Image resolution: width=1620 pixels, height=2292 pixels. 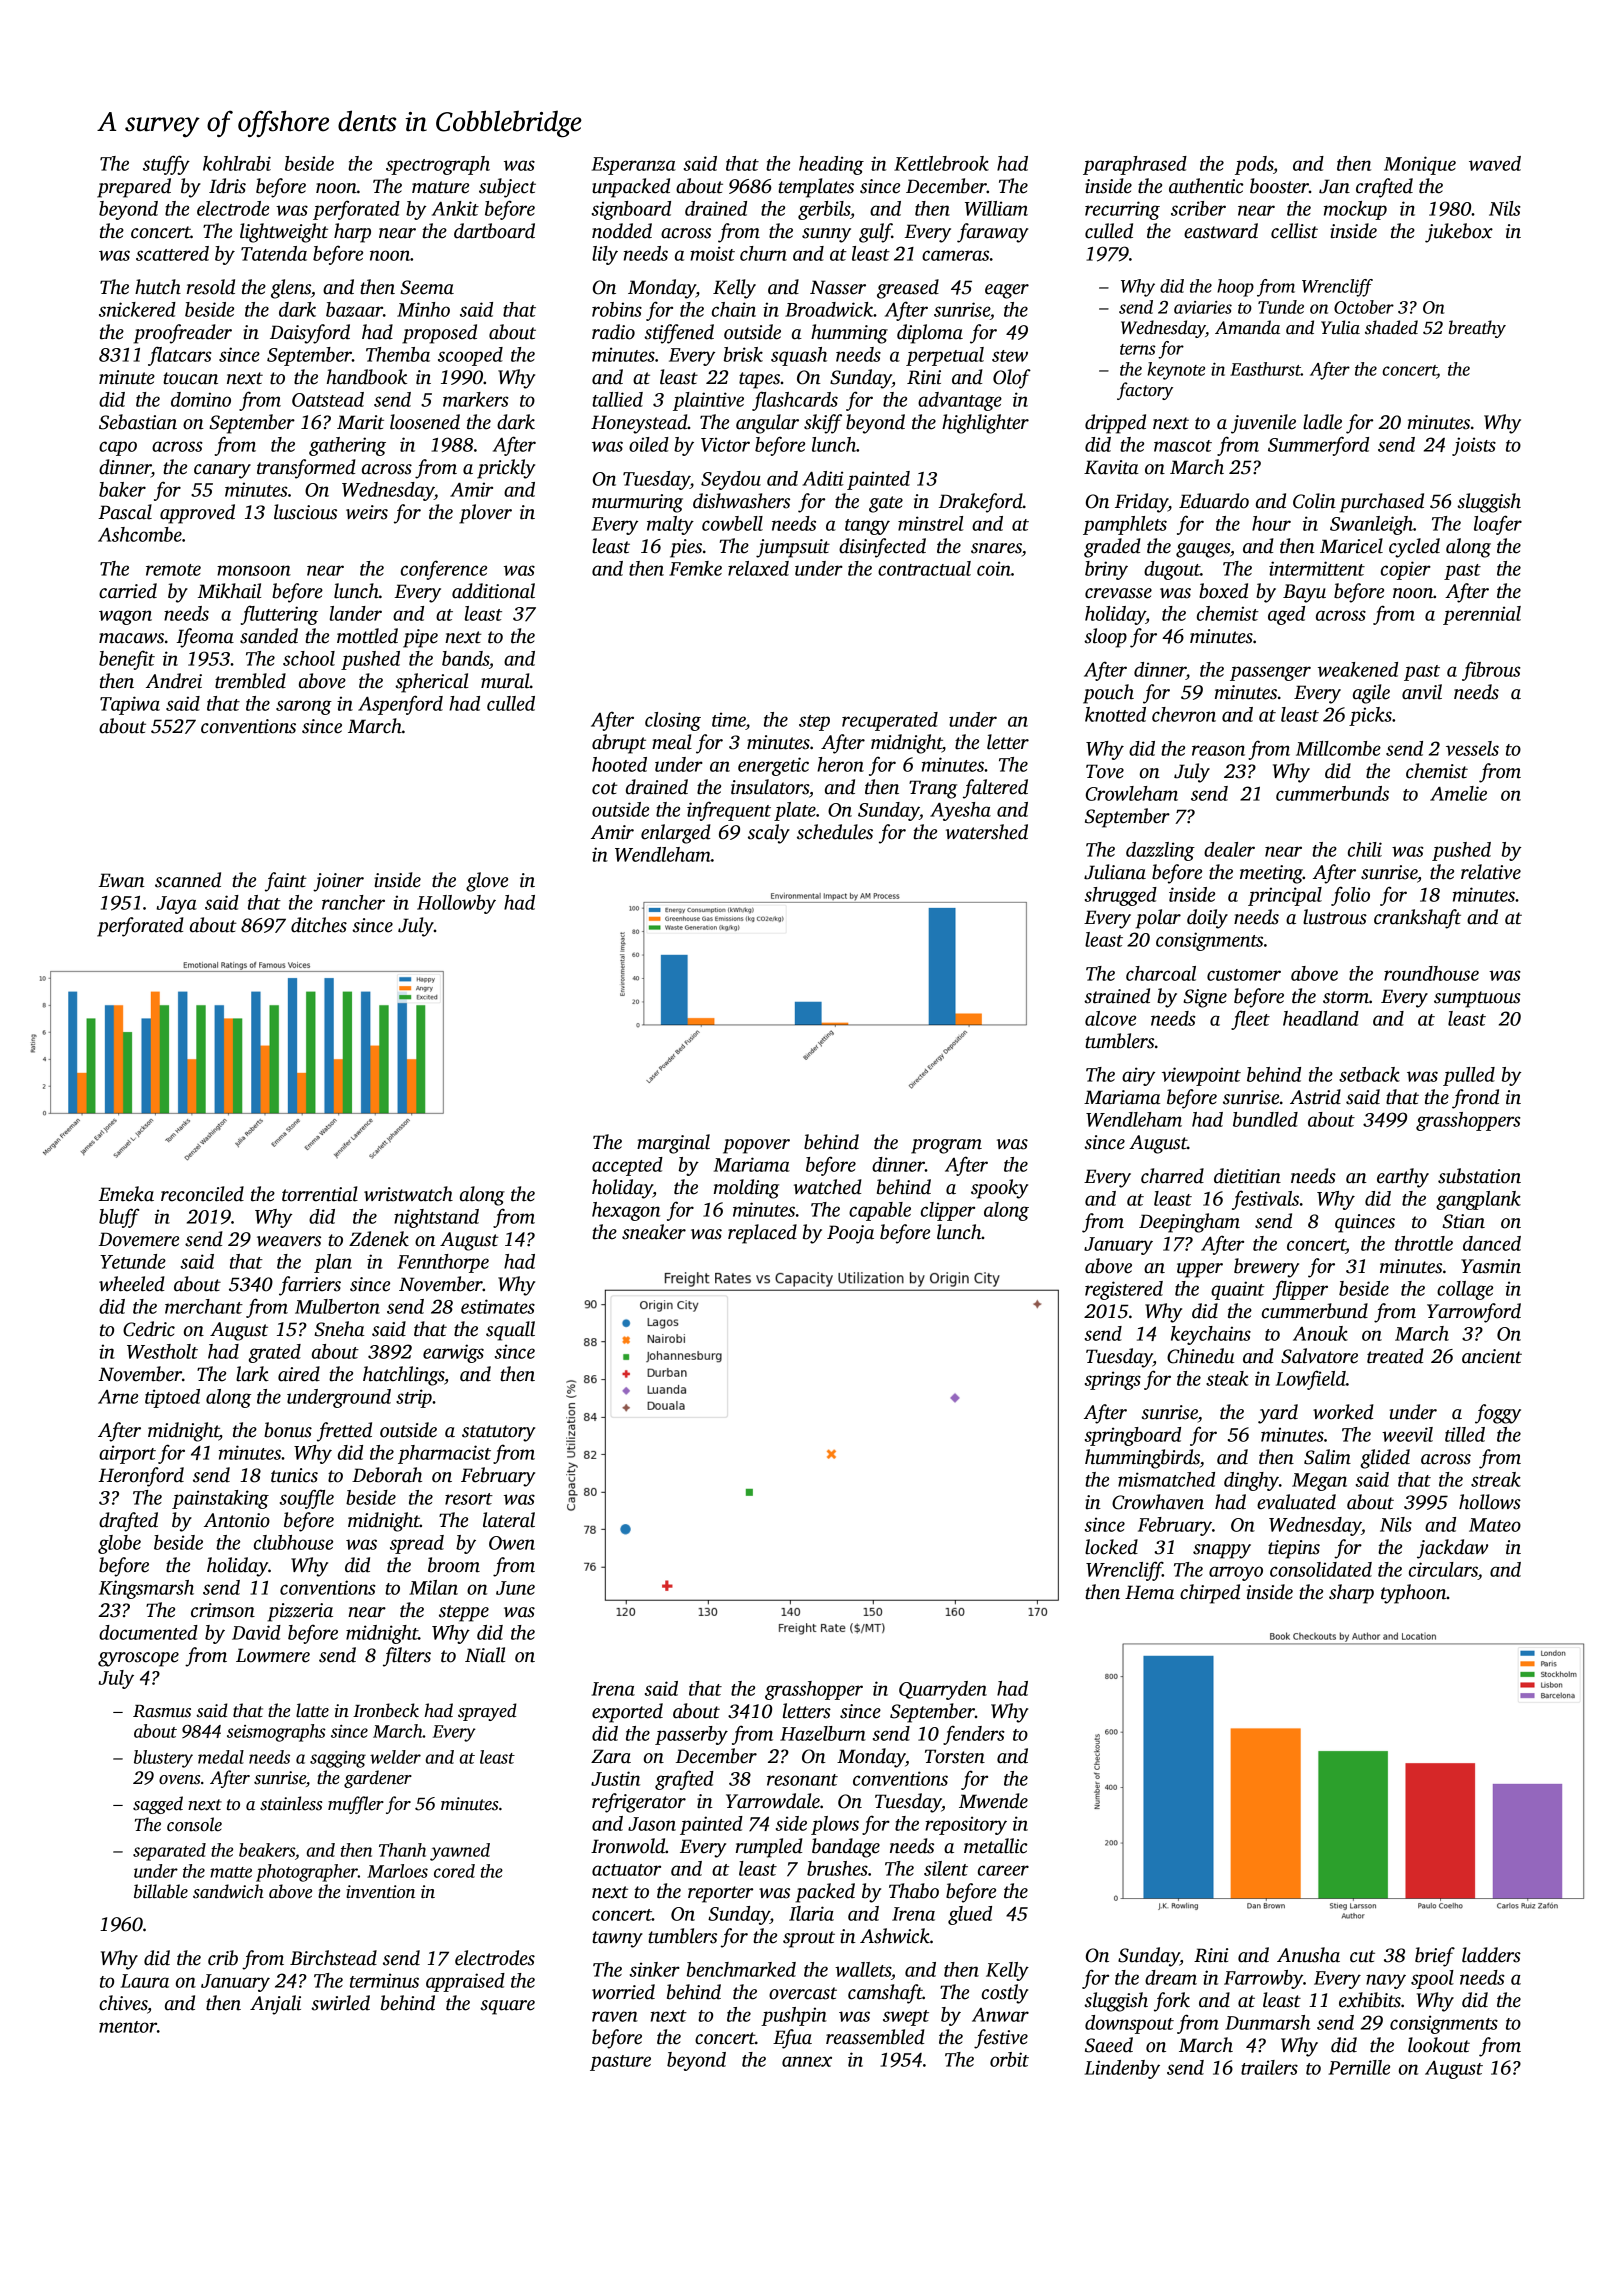 I want to click on gerbils, so click(x=824, y=210).
